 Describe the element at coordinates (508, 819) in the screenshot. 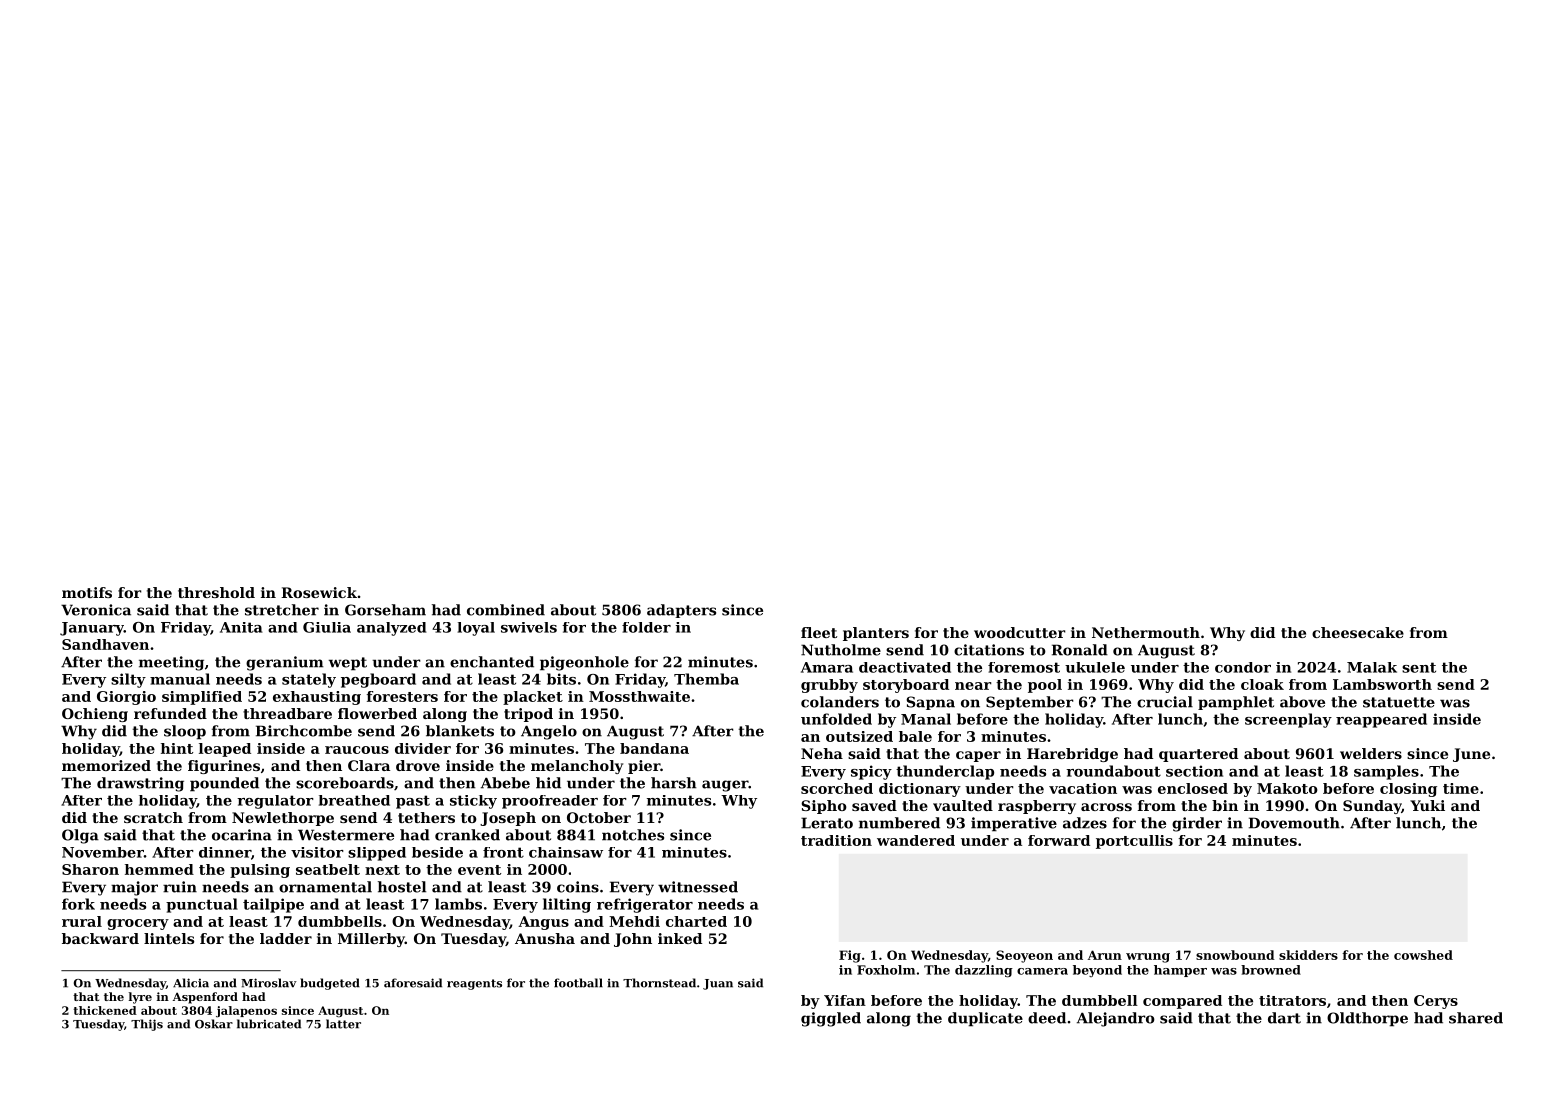

I see `Joseph` at that location.
